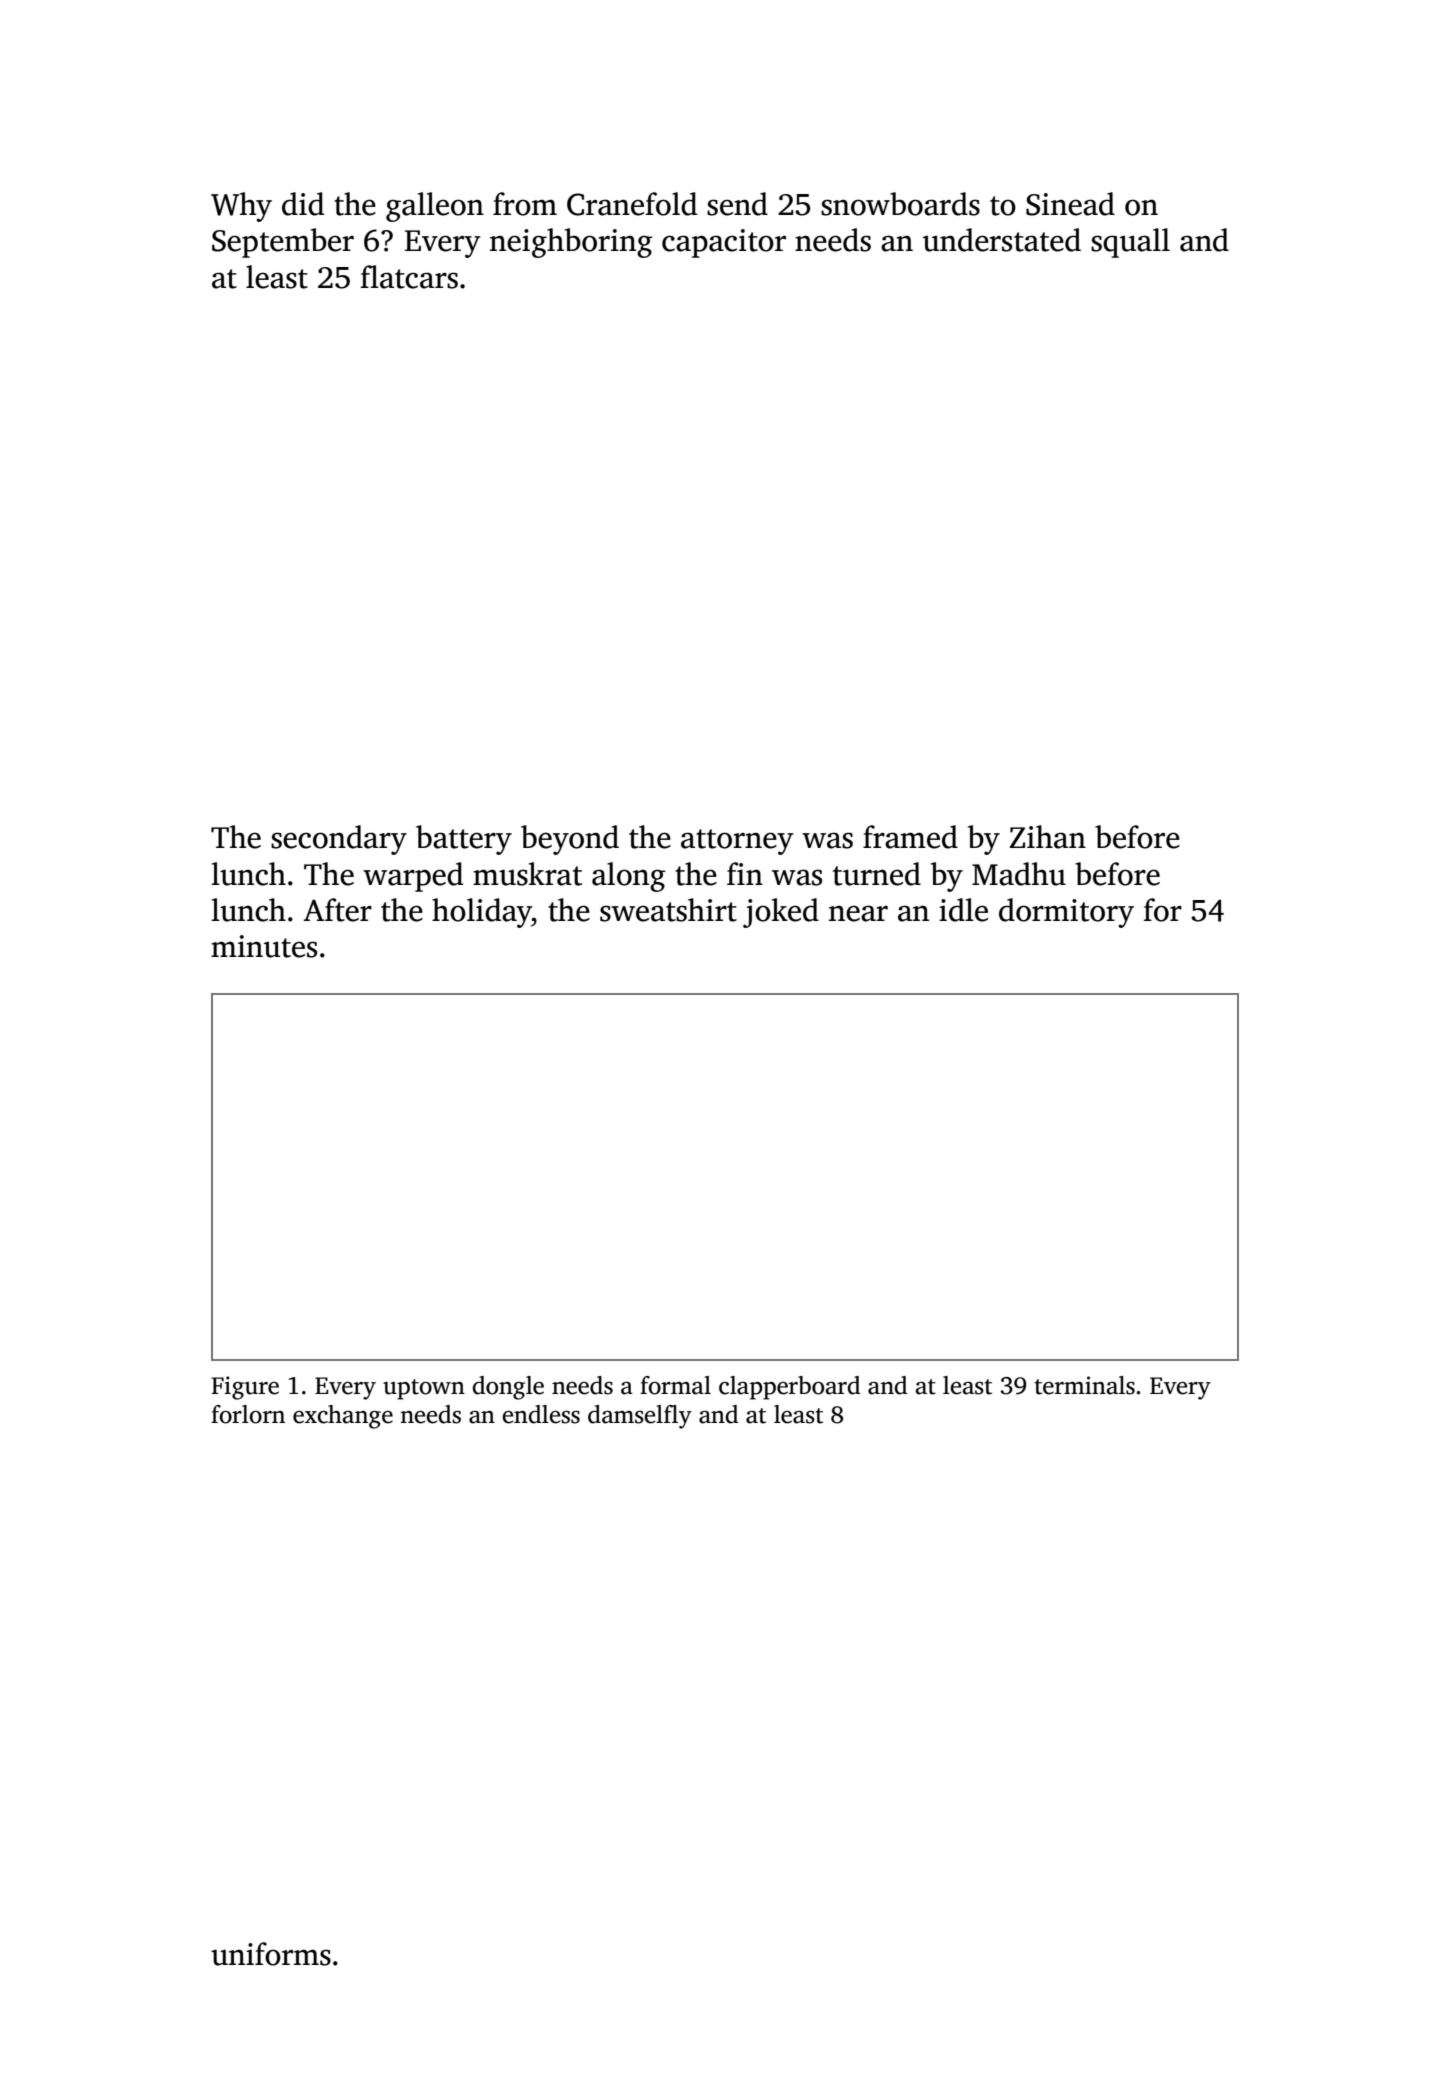 The image size is (1450, 2100). What do you see at coordinates (271, 1954) in the screenshot?
I see `uniforms` at bounding box center [271, 1954].
